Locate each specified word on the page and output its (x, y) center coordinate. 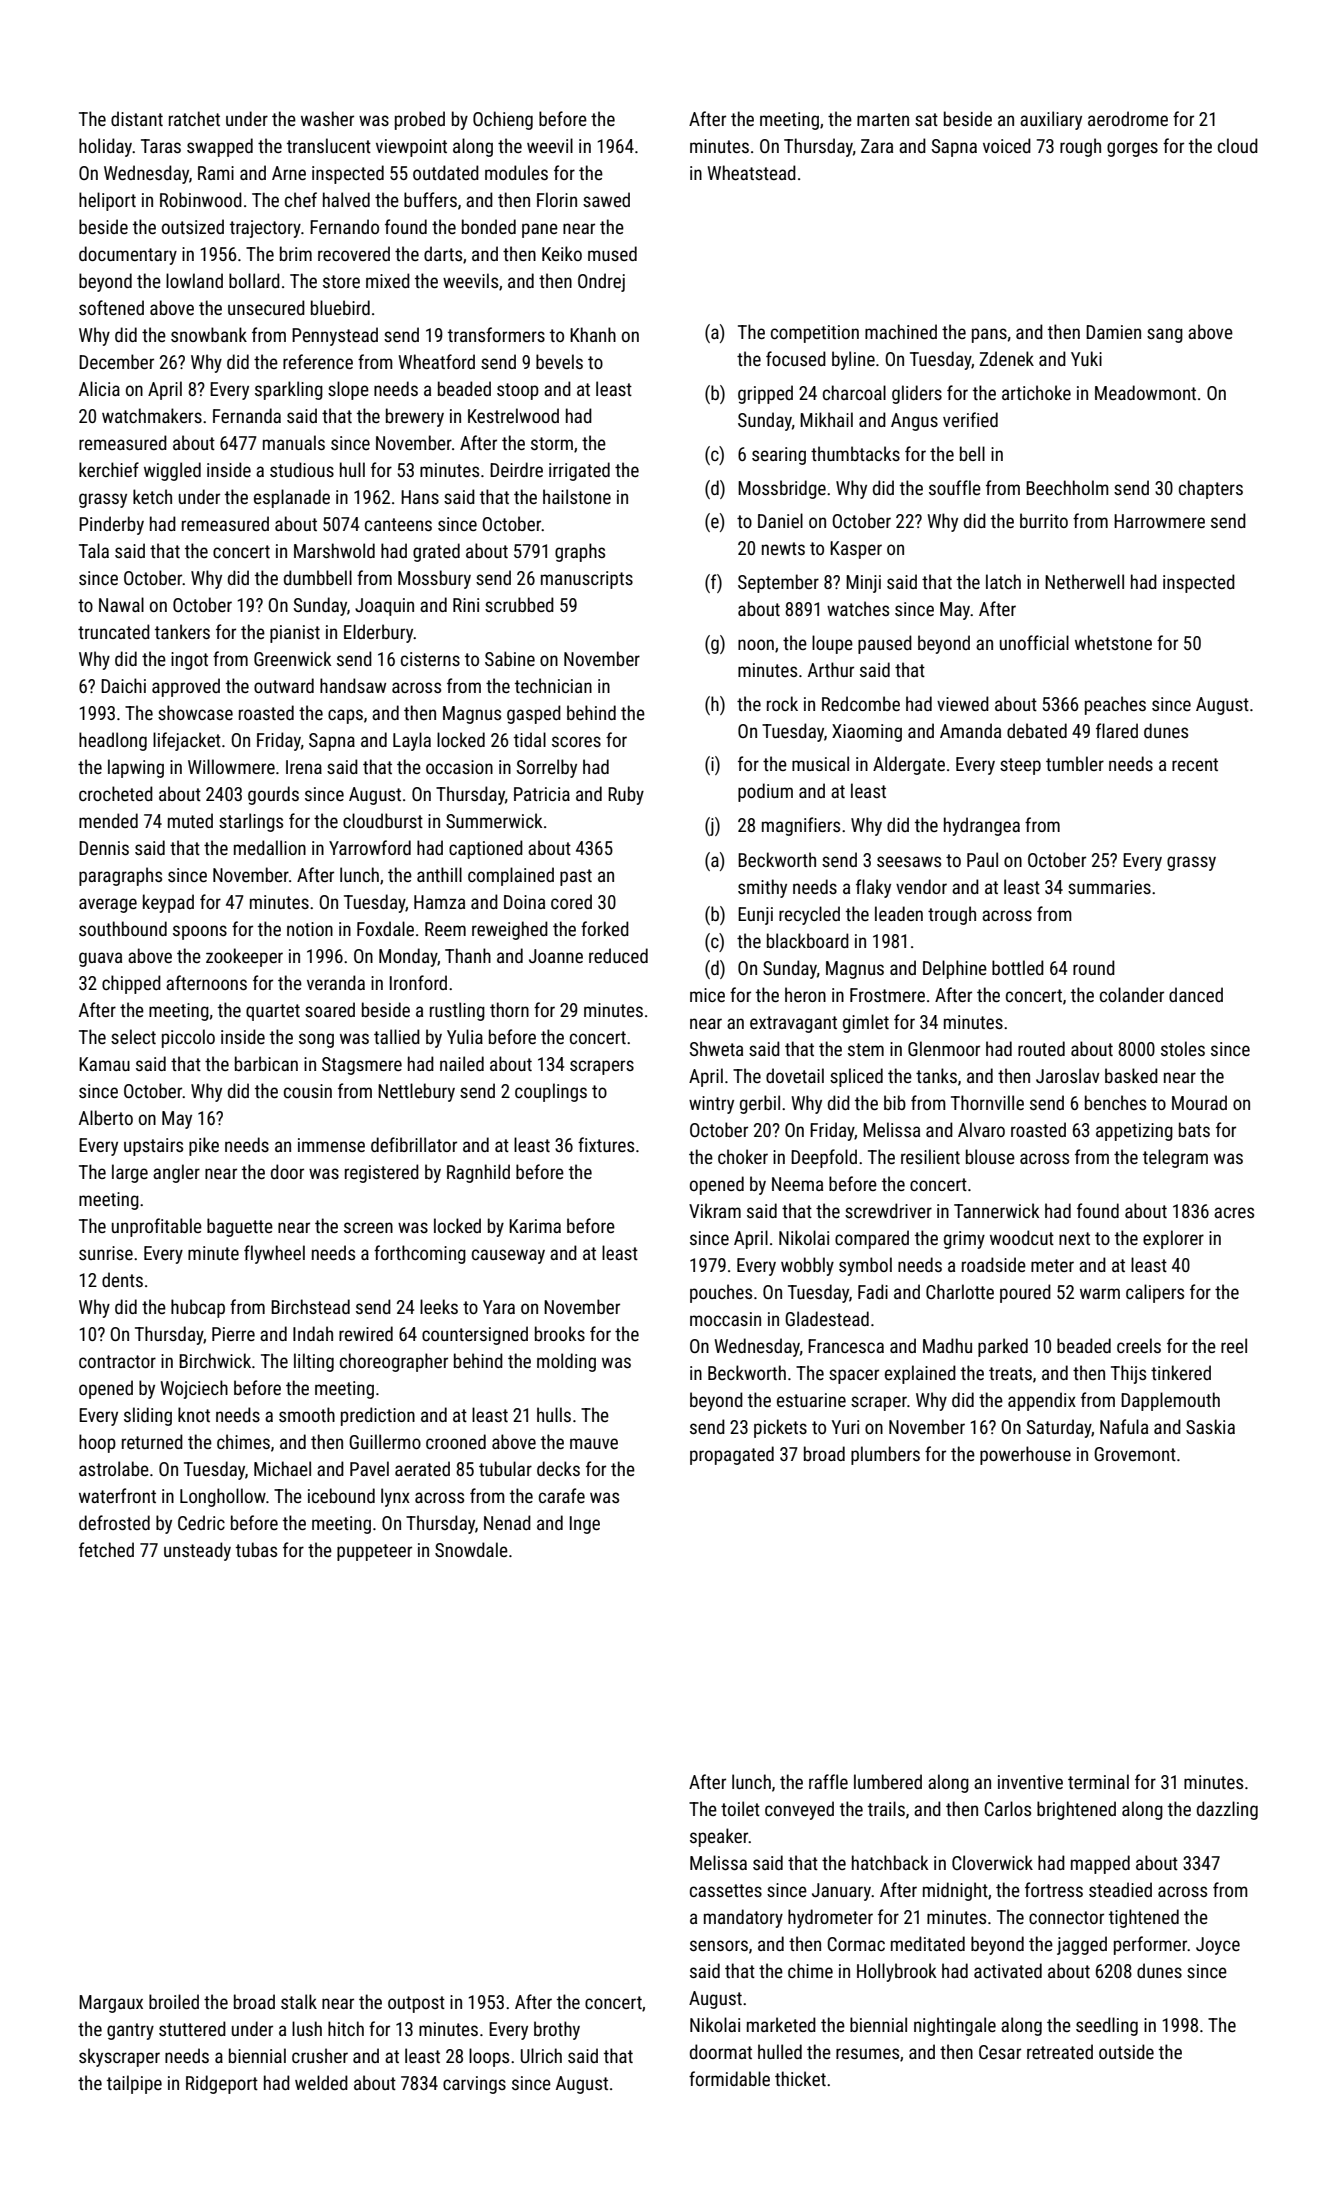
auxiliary (1051, 120)
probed (420, 120)
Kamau (104, 1064)
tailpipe (134, 2084)
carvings (474, 2085)
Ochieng (503, 120)
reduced (618, 955)
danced (1196, 994)
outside (1126, 2051)
